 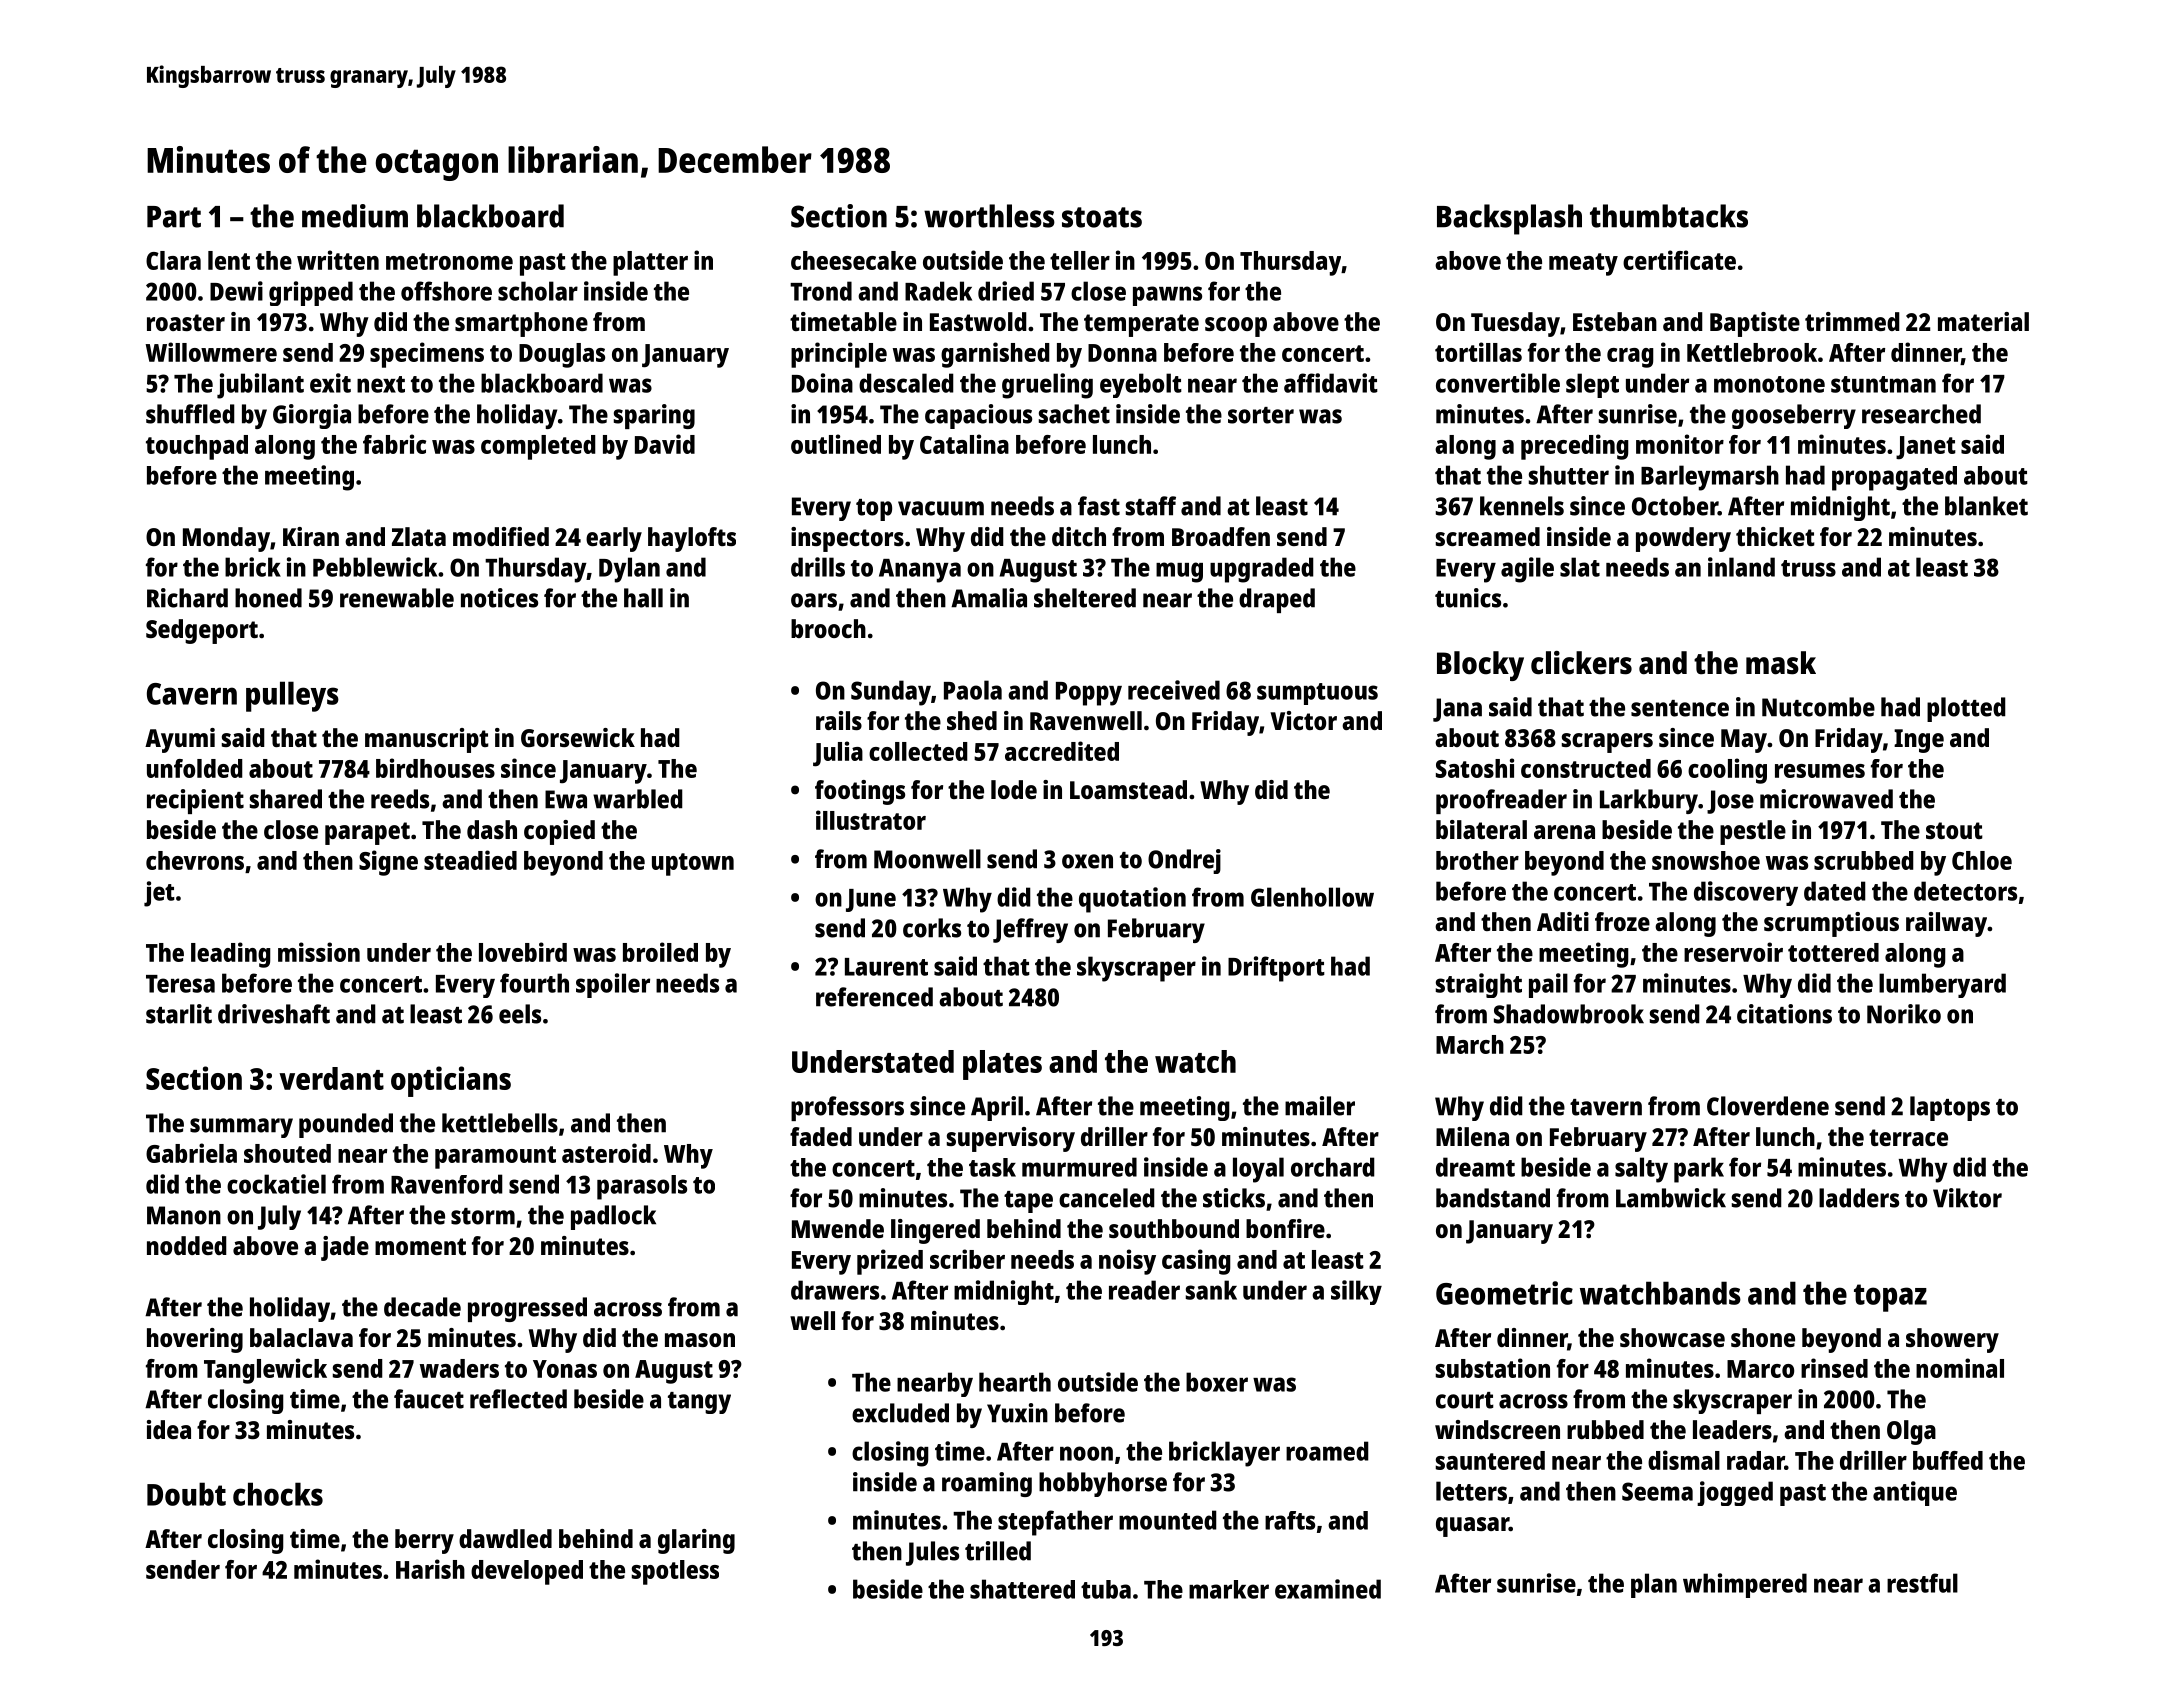 I want to click on thumbtacks, so click(x=1669, y=216).
